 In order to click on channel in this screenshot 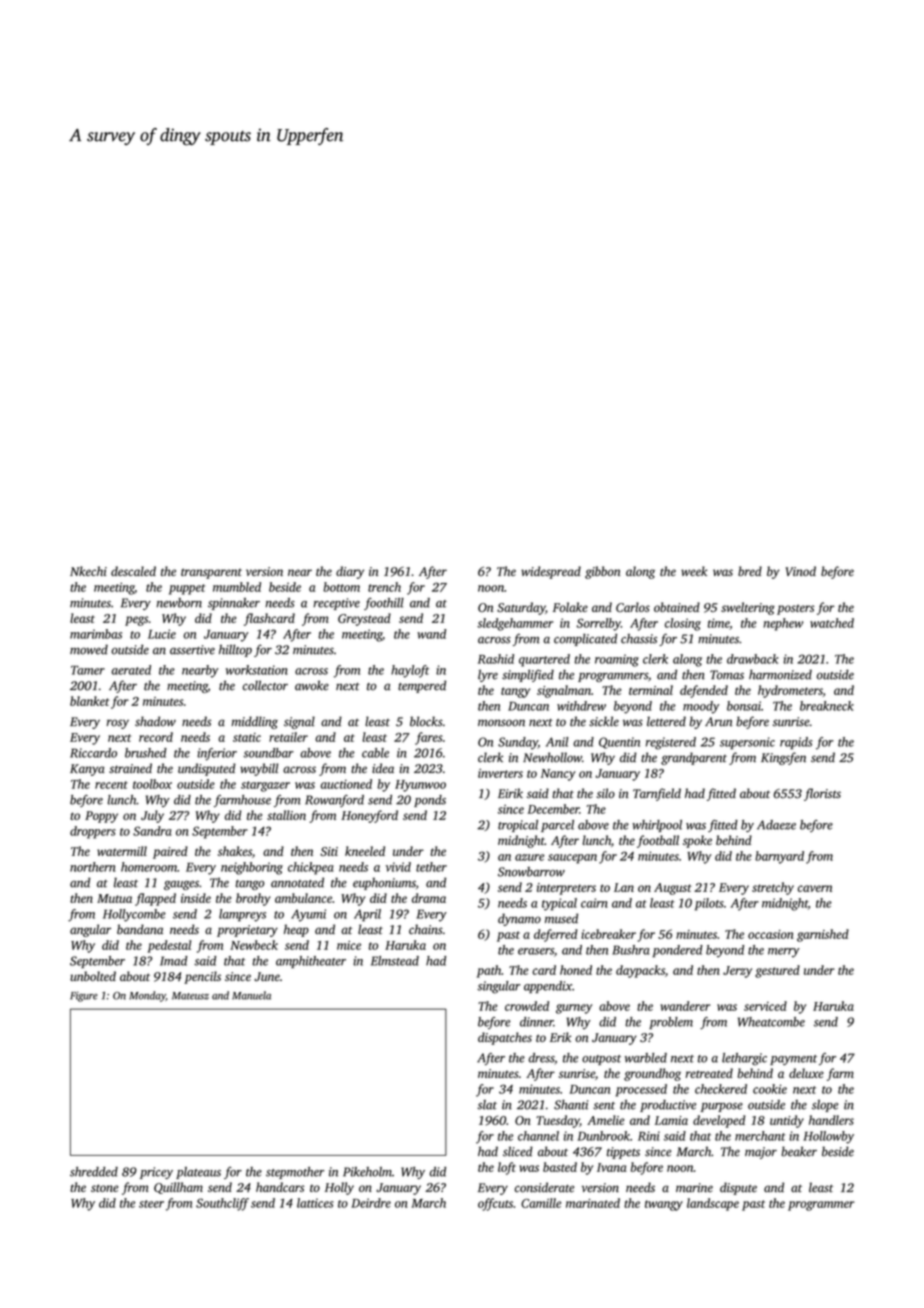, I will do `click(538, 1136)`.
